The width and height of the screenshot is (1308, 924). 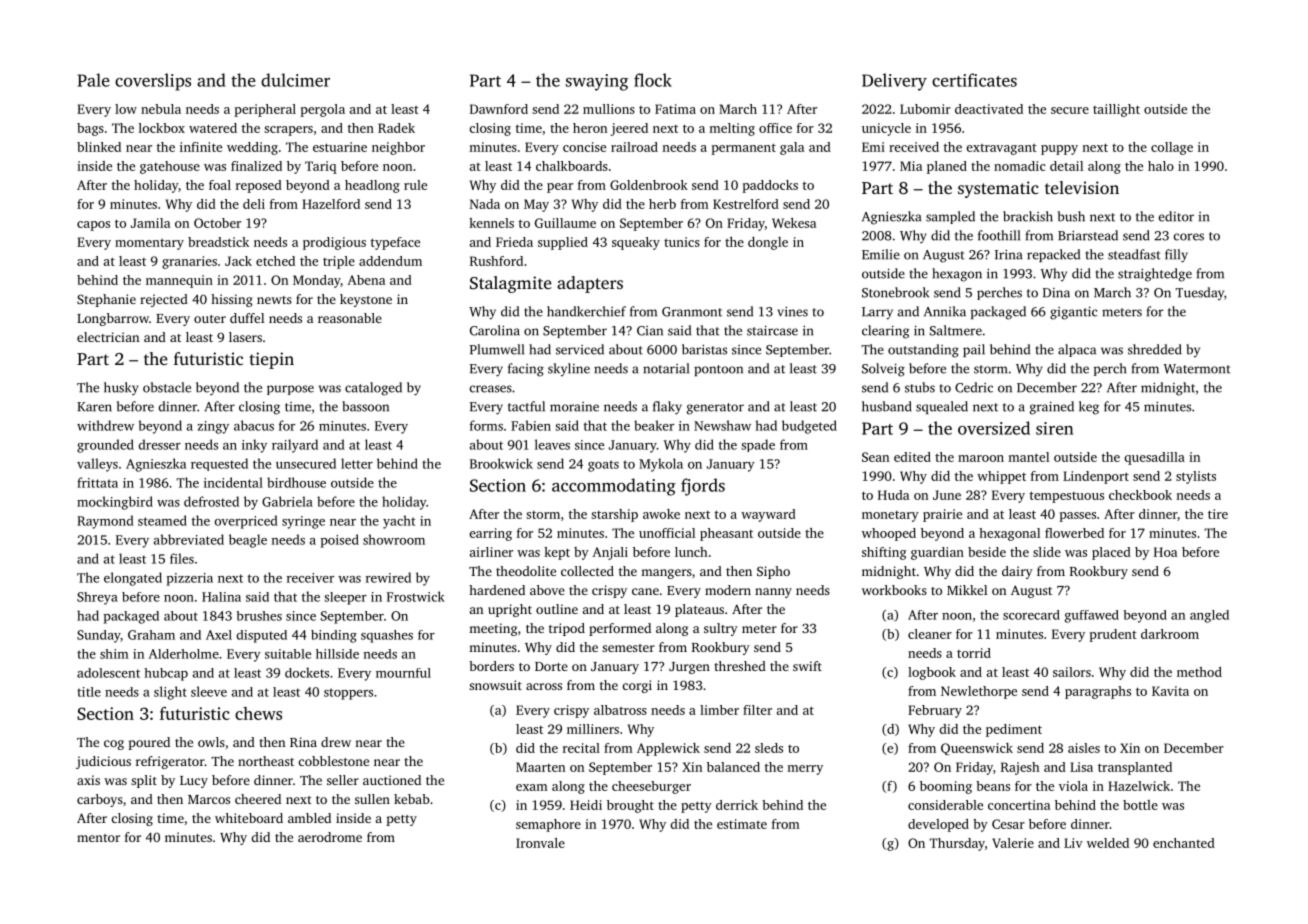 I want to click on Hoa, so click(x=1165, y=552).
